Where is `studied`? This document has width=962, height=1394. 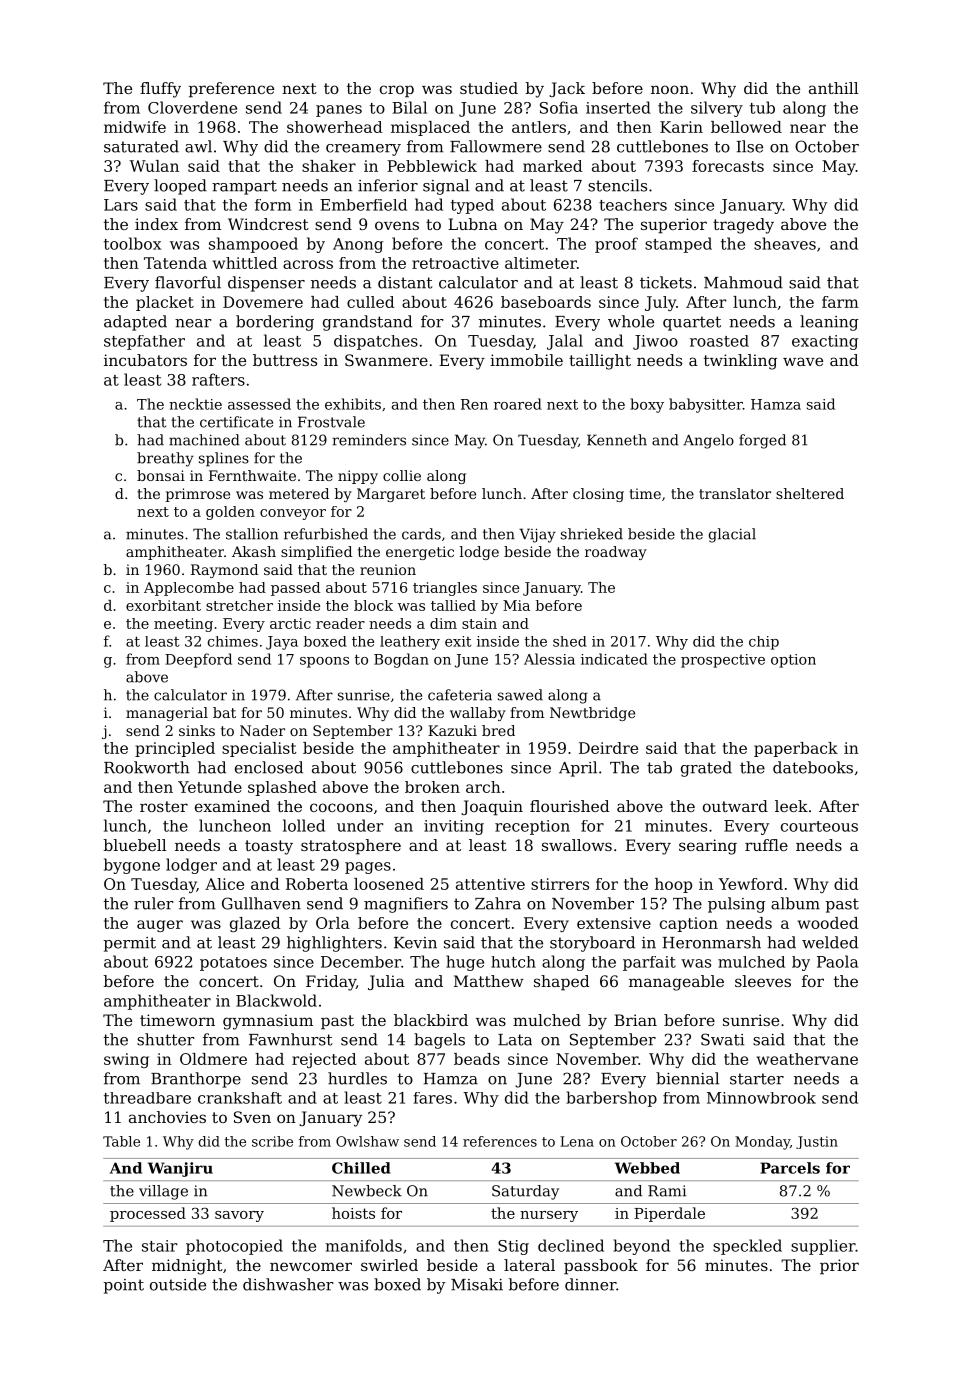
studied is located at coordinates (489, 88).
